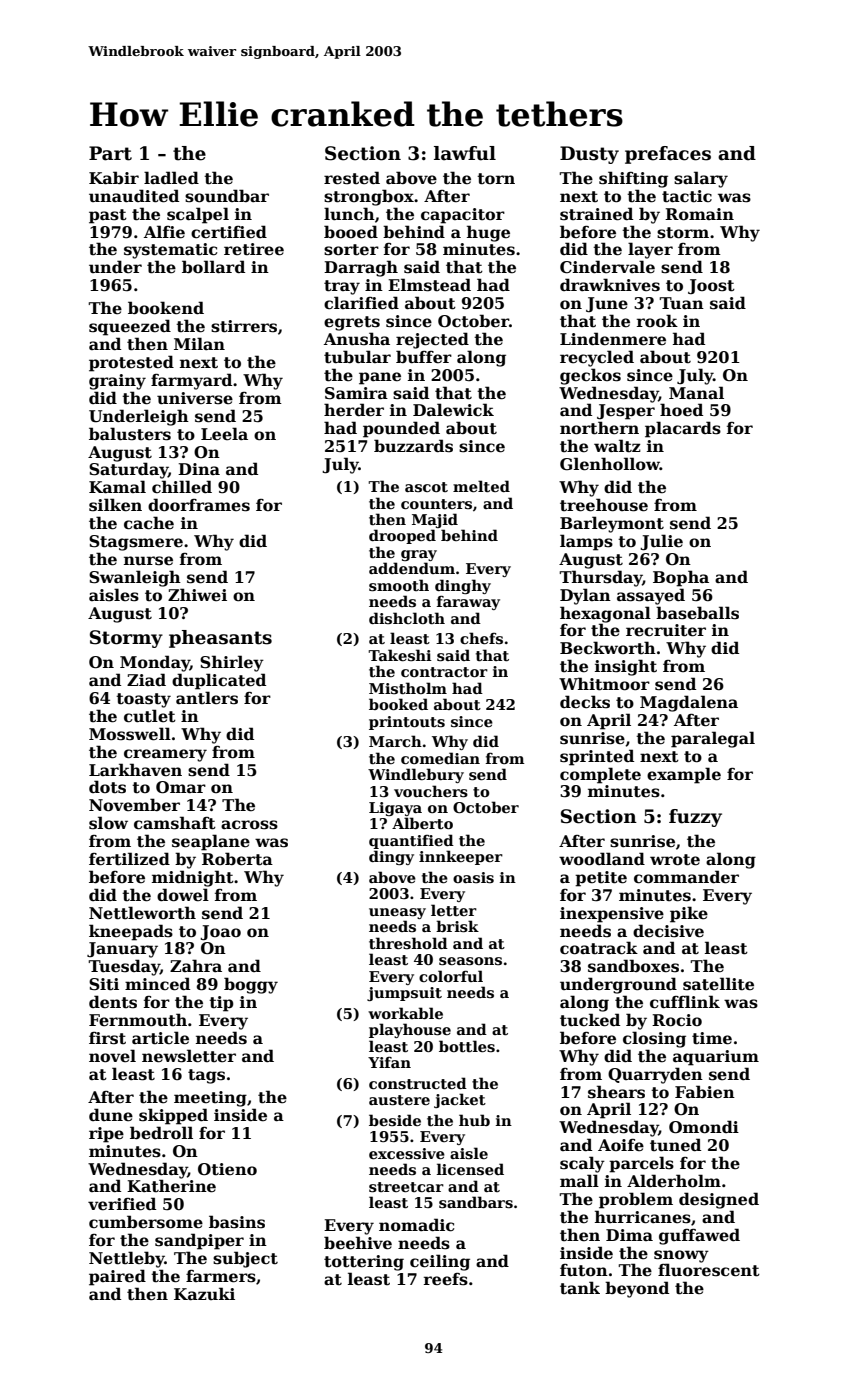  What do you see at coordinates (117, 1277) in the image?
I see `paired` at bounding box center [117, 1277].
